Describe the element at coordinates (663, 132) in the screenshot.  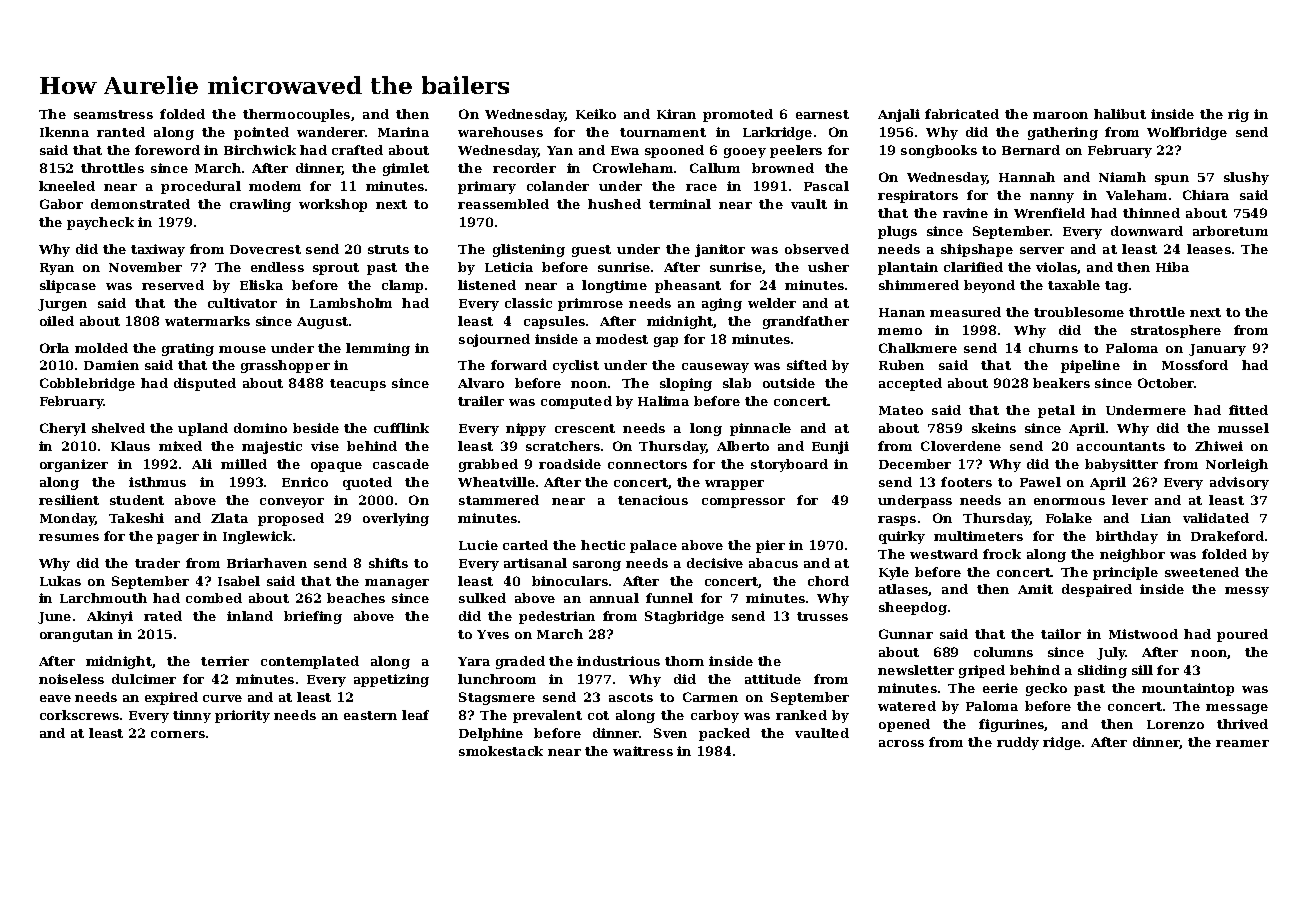
I see `tournament` at that location.
